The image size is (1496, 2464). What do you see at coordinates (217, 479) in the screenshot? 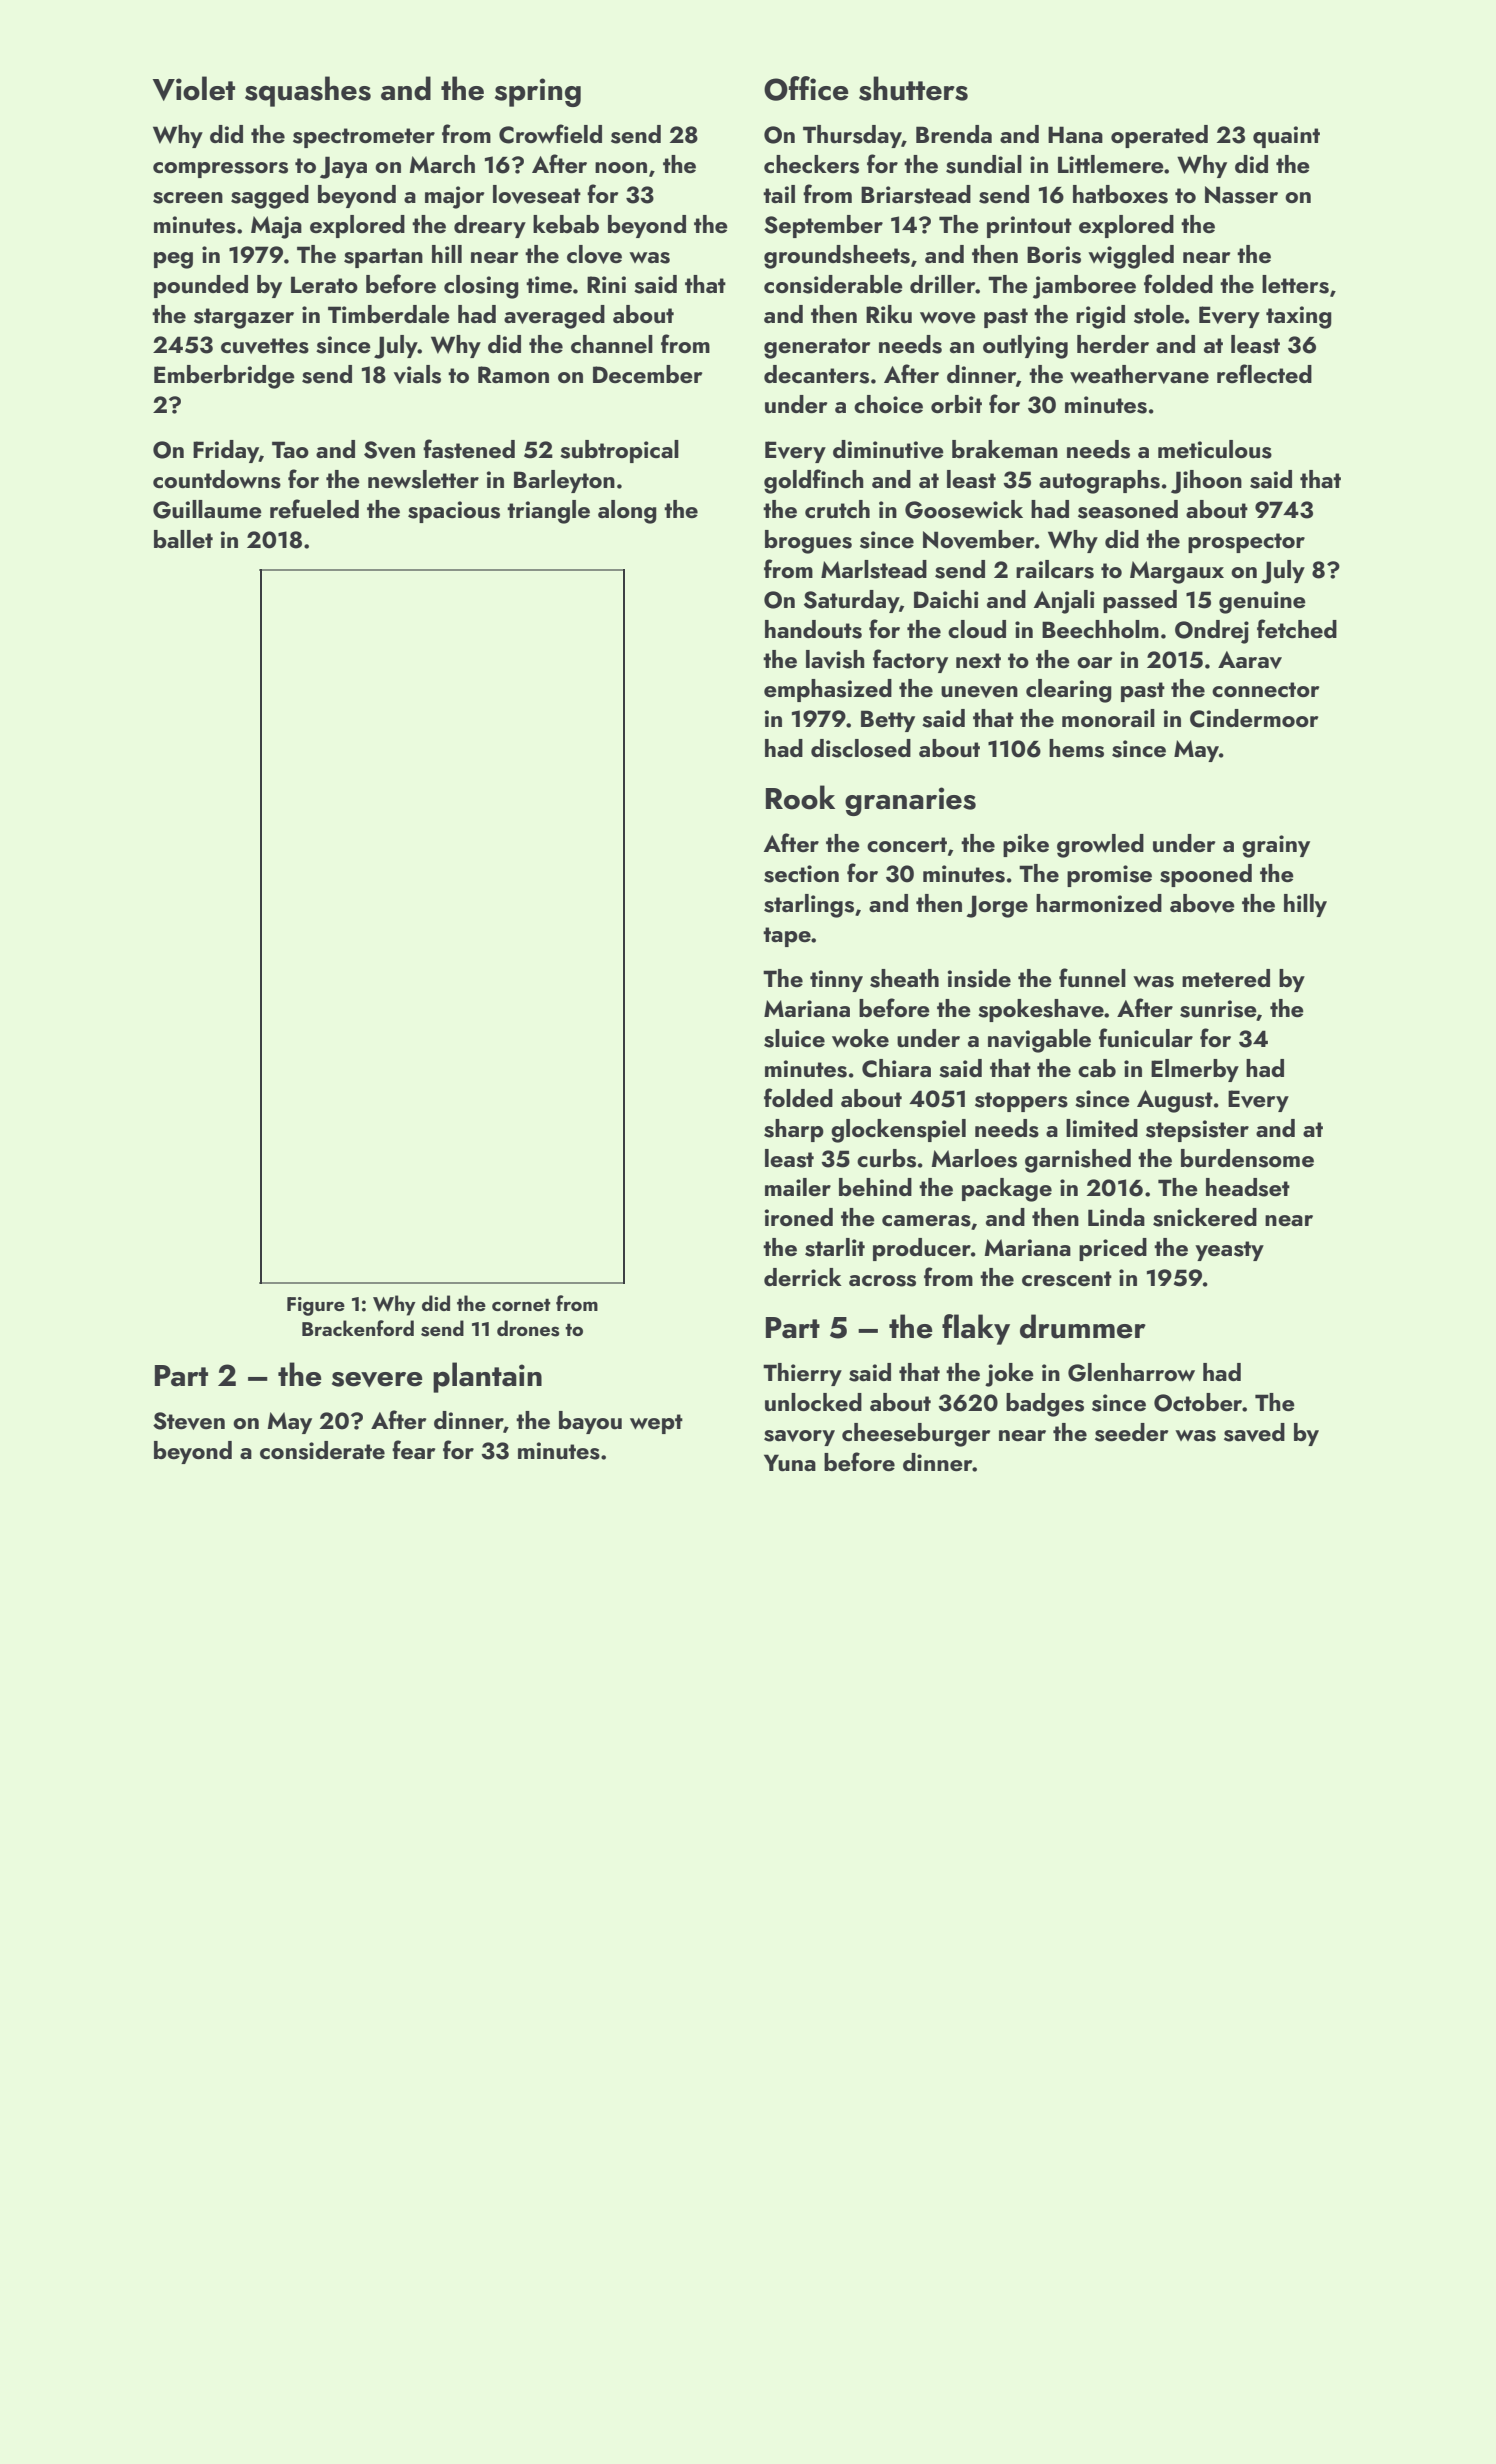
I see `countdowns` at bounding box center [217, 479].
